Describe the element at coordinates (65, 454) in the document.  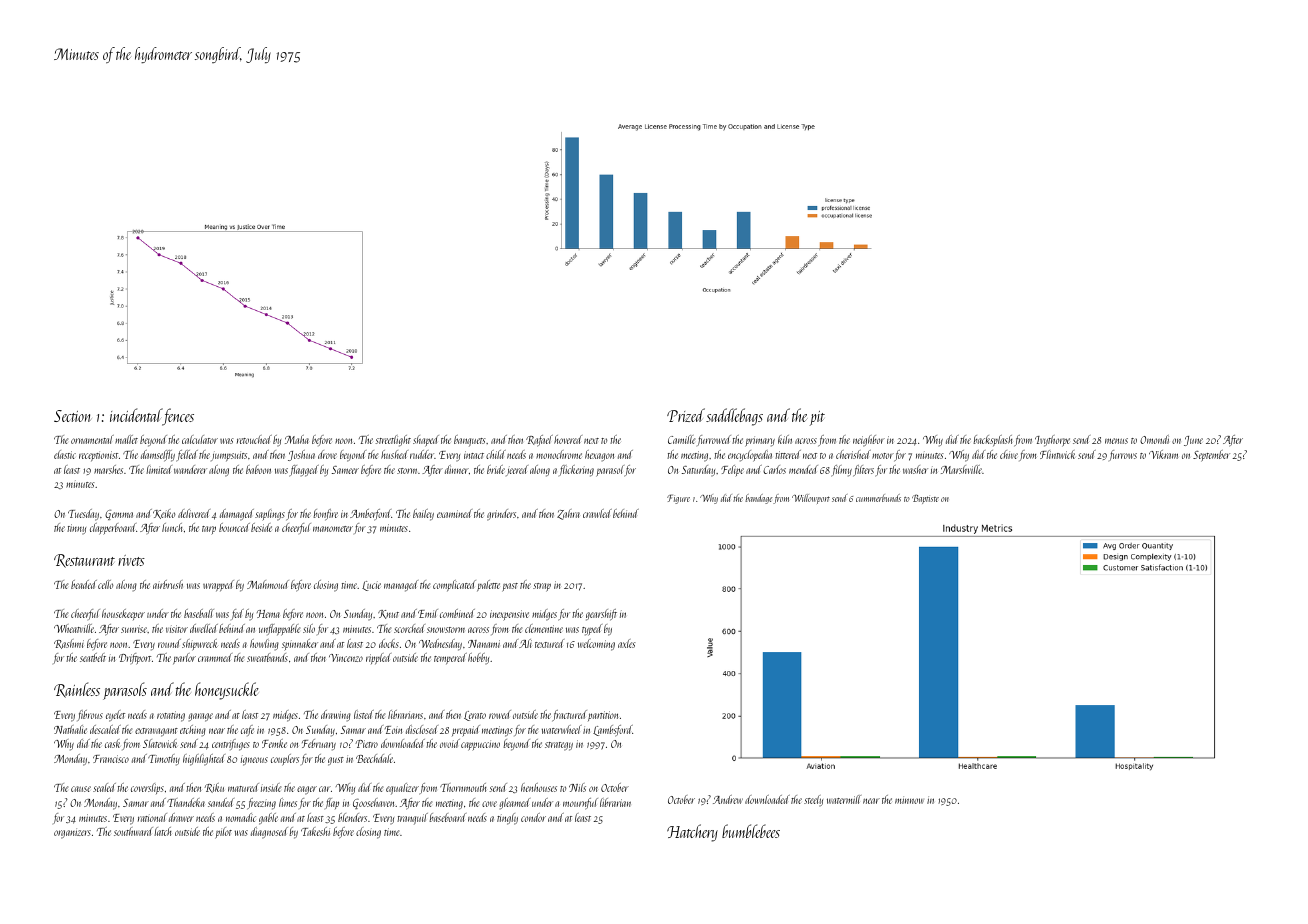
I see `elastic` at that location.
